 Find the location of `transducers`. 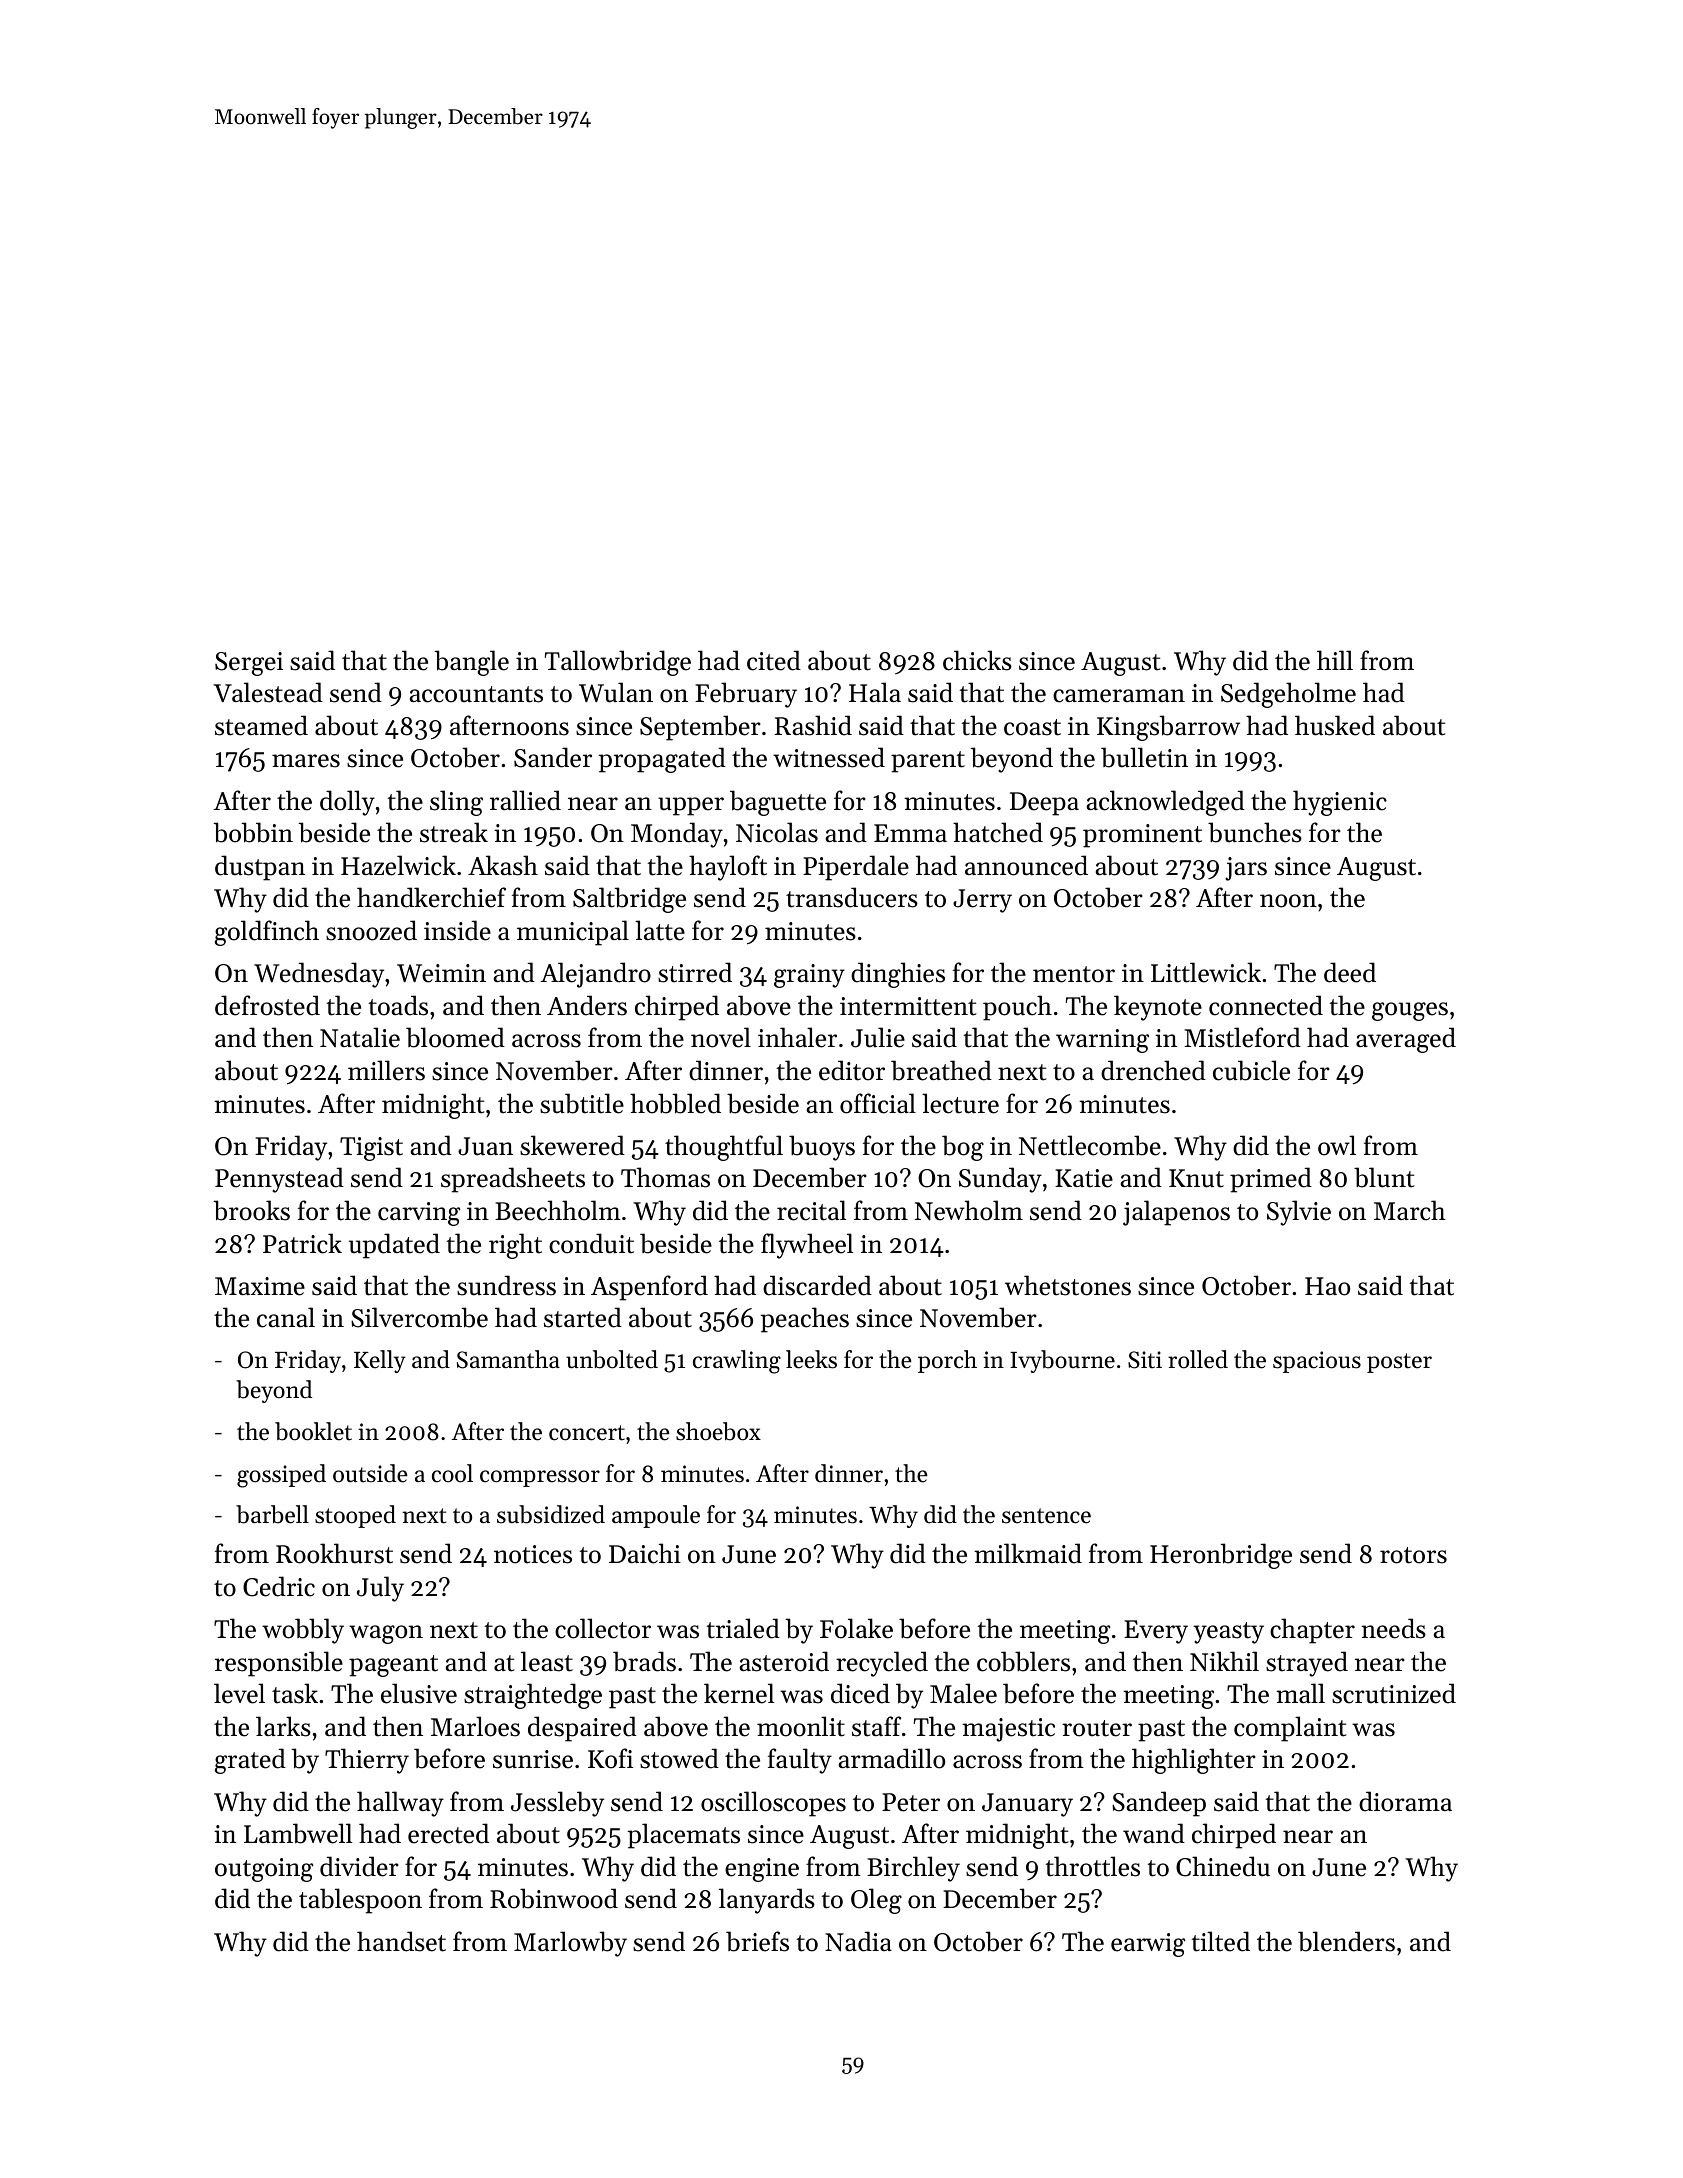

transducers is located at coordinates (852, 897).
